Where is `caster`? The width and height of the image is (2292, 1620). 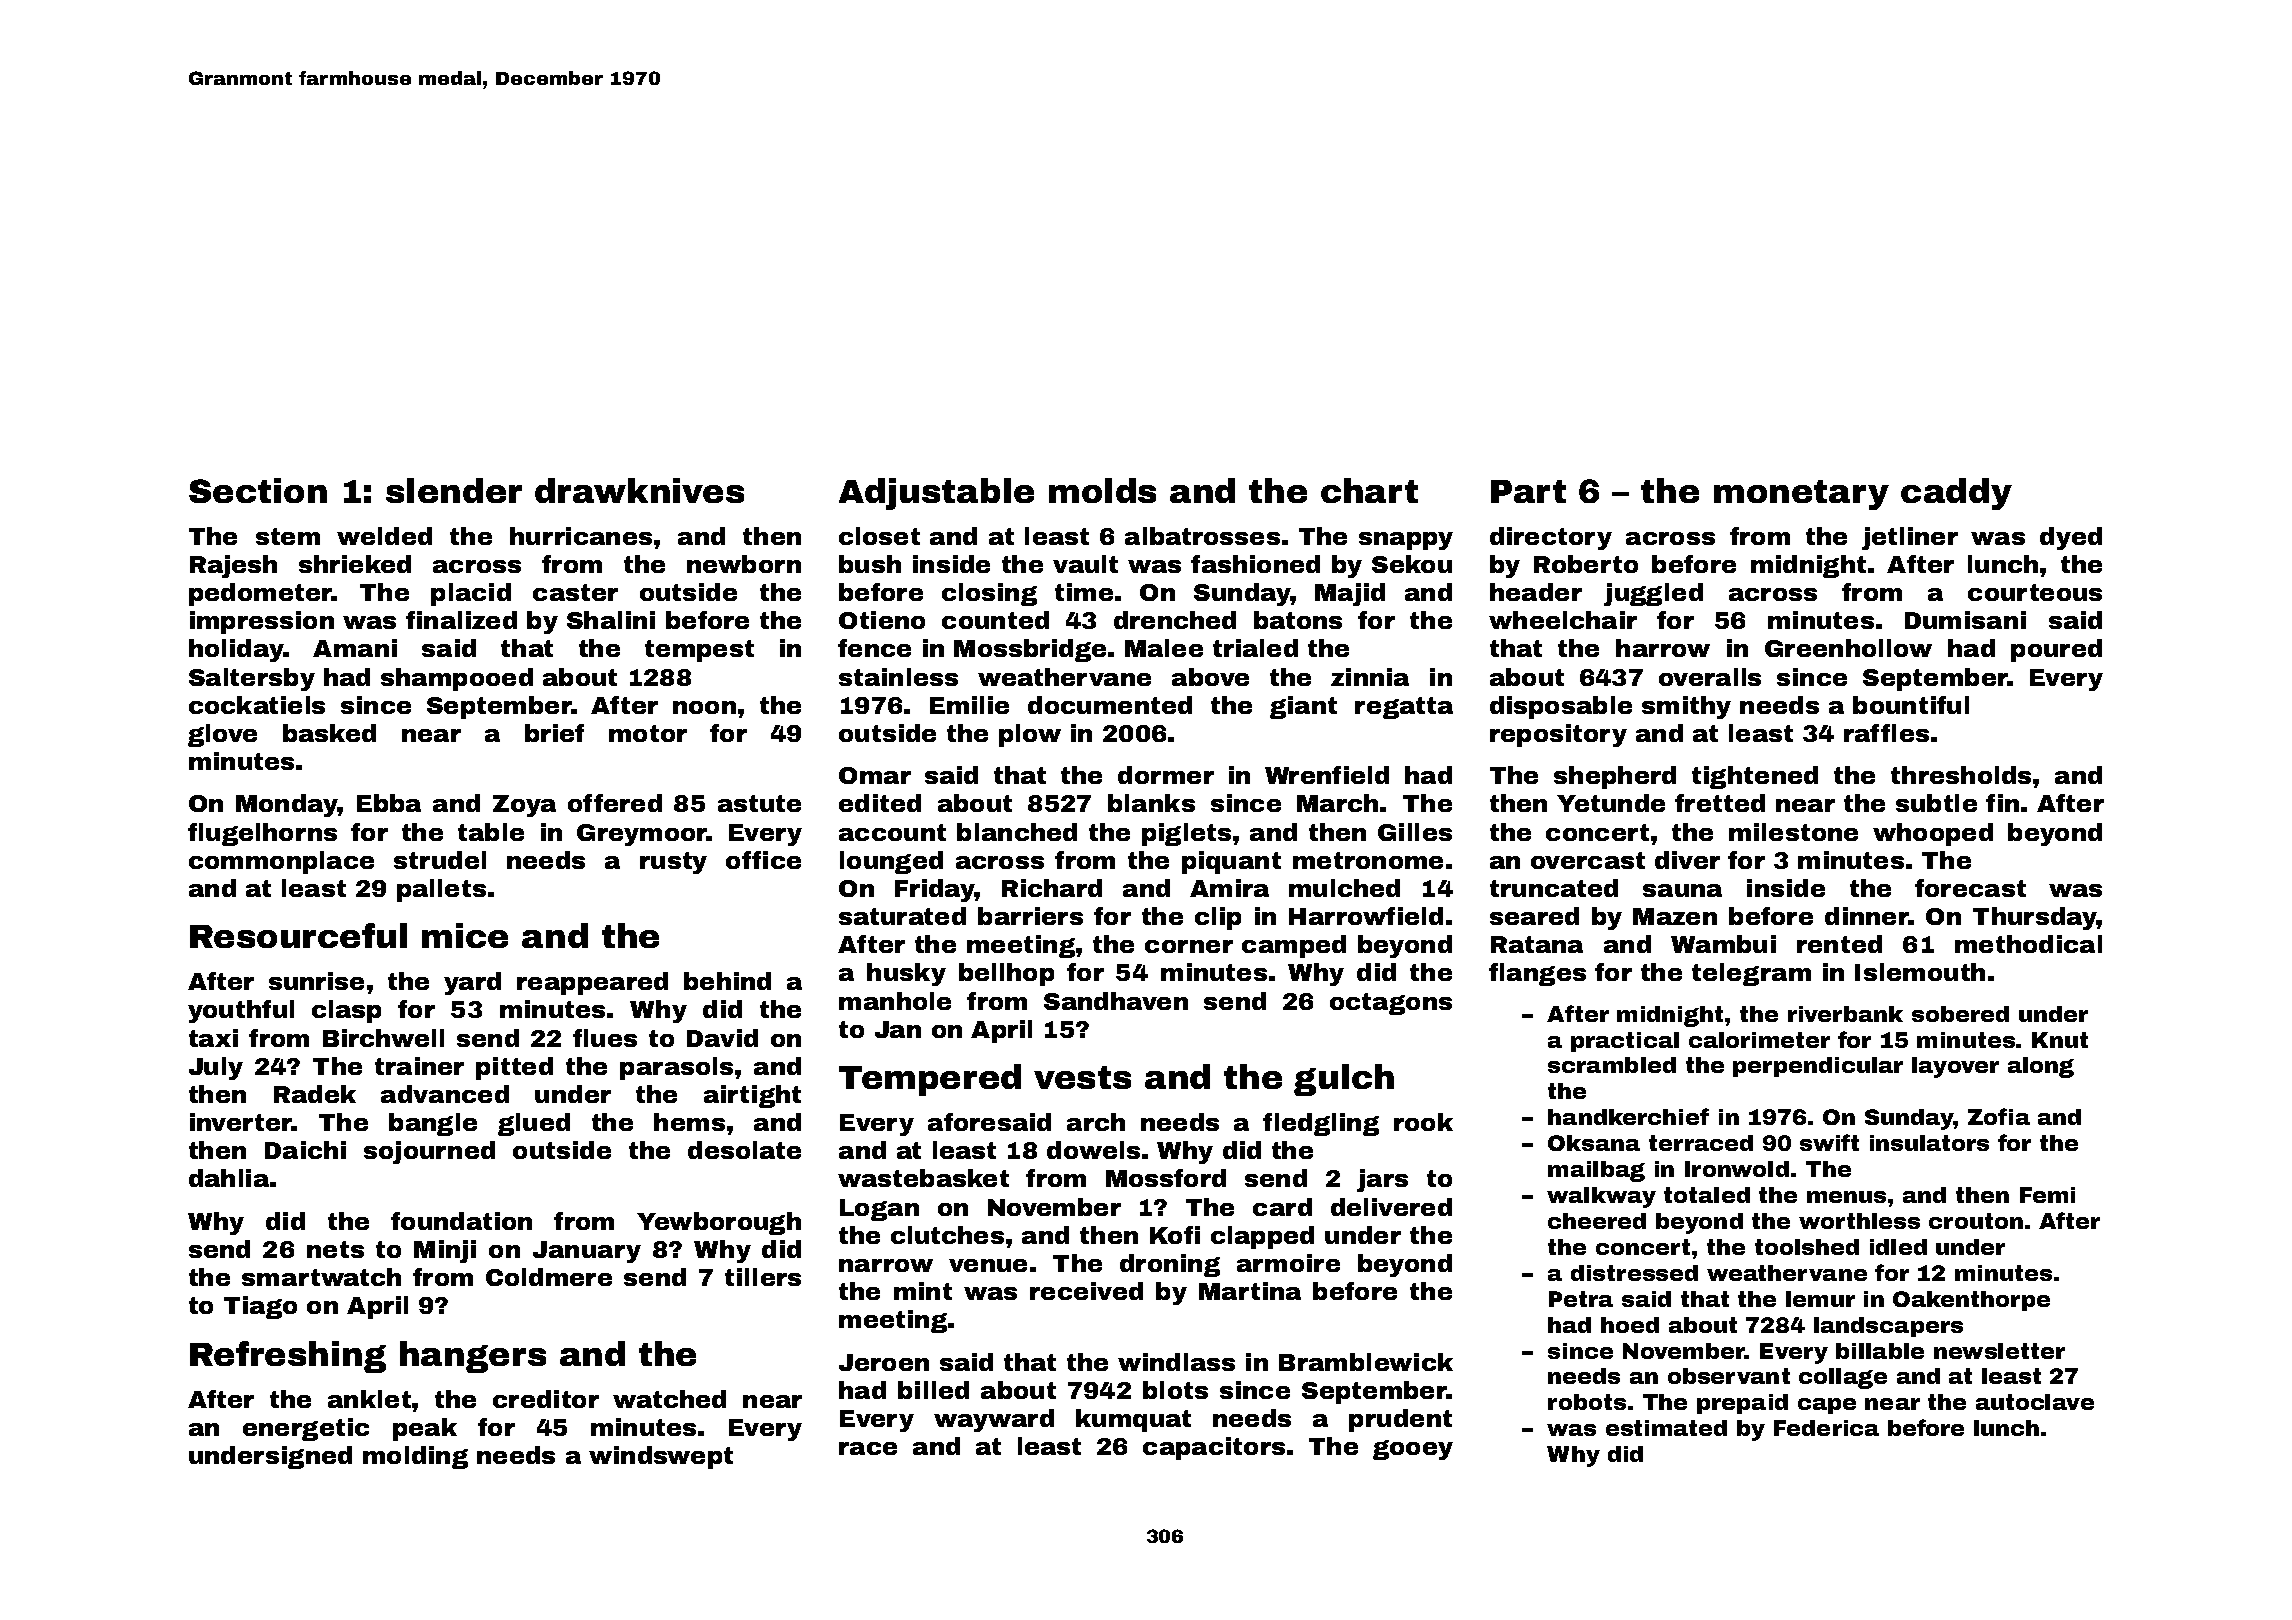
caster is located at coordinates (575, 592).
